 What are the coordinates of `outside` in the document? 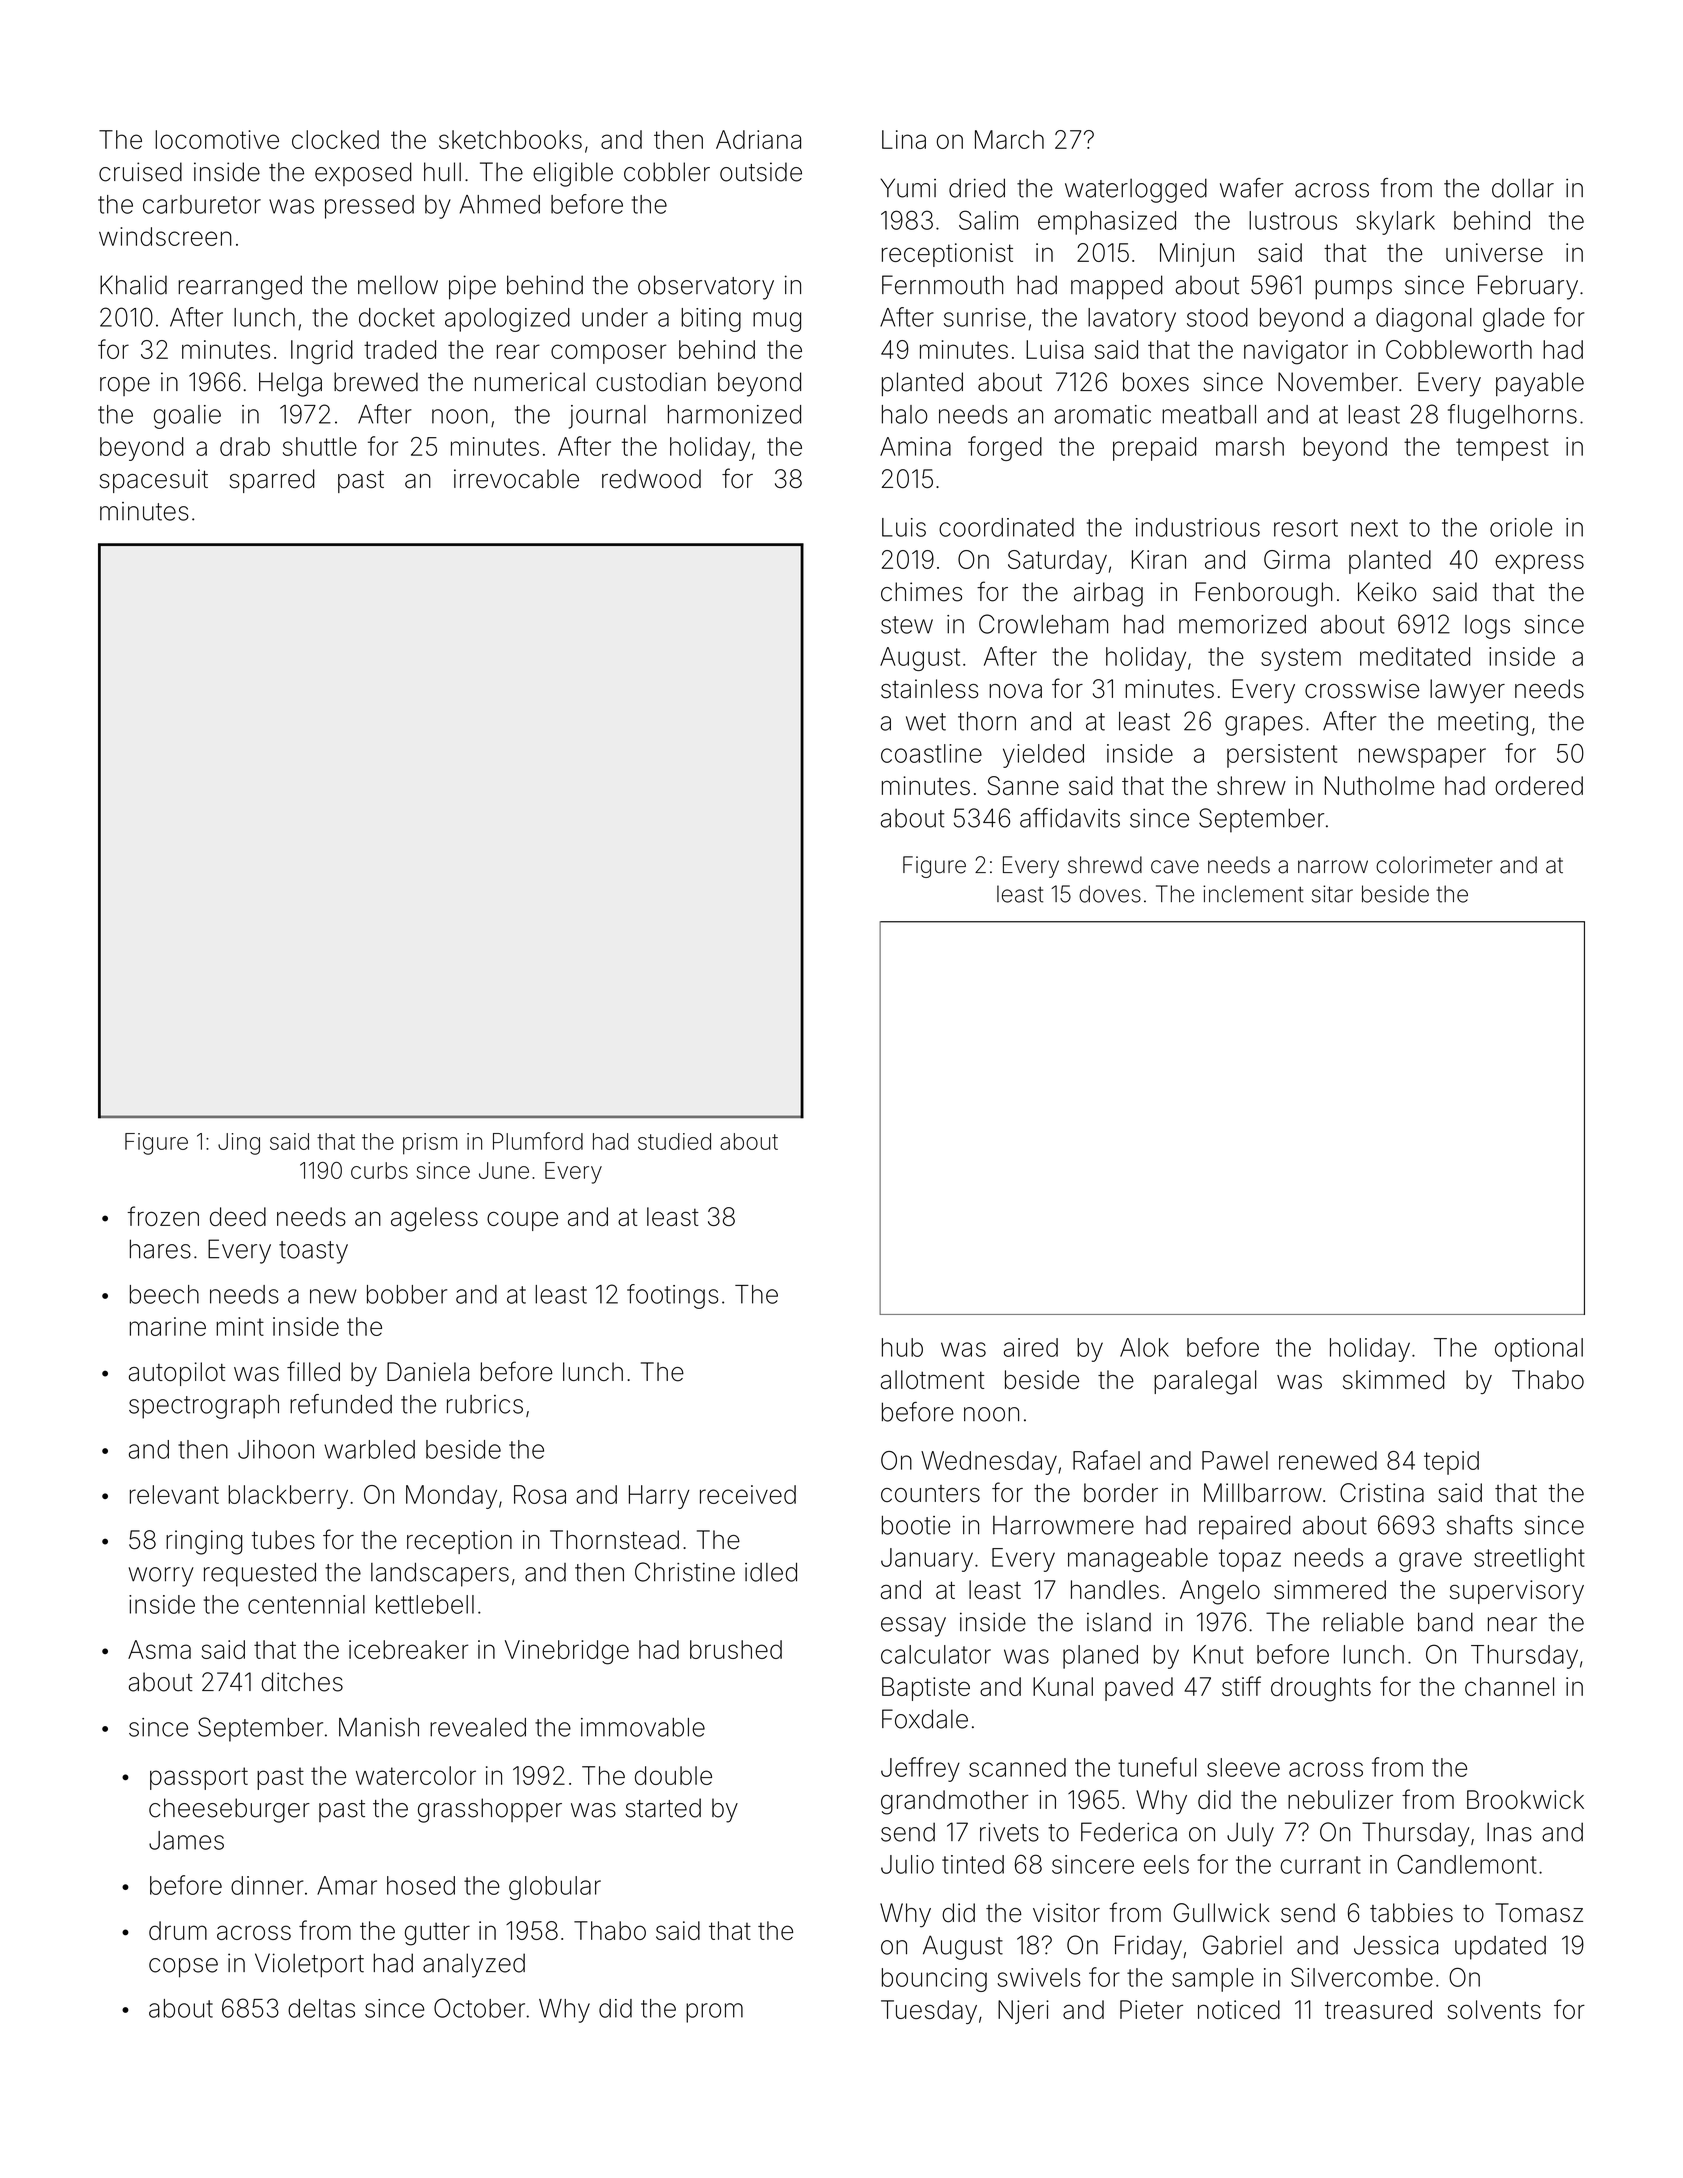 It's located at (761, 172).
